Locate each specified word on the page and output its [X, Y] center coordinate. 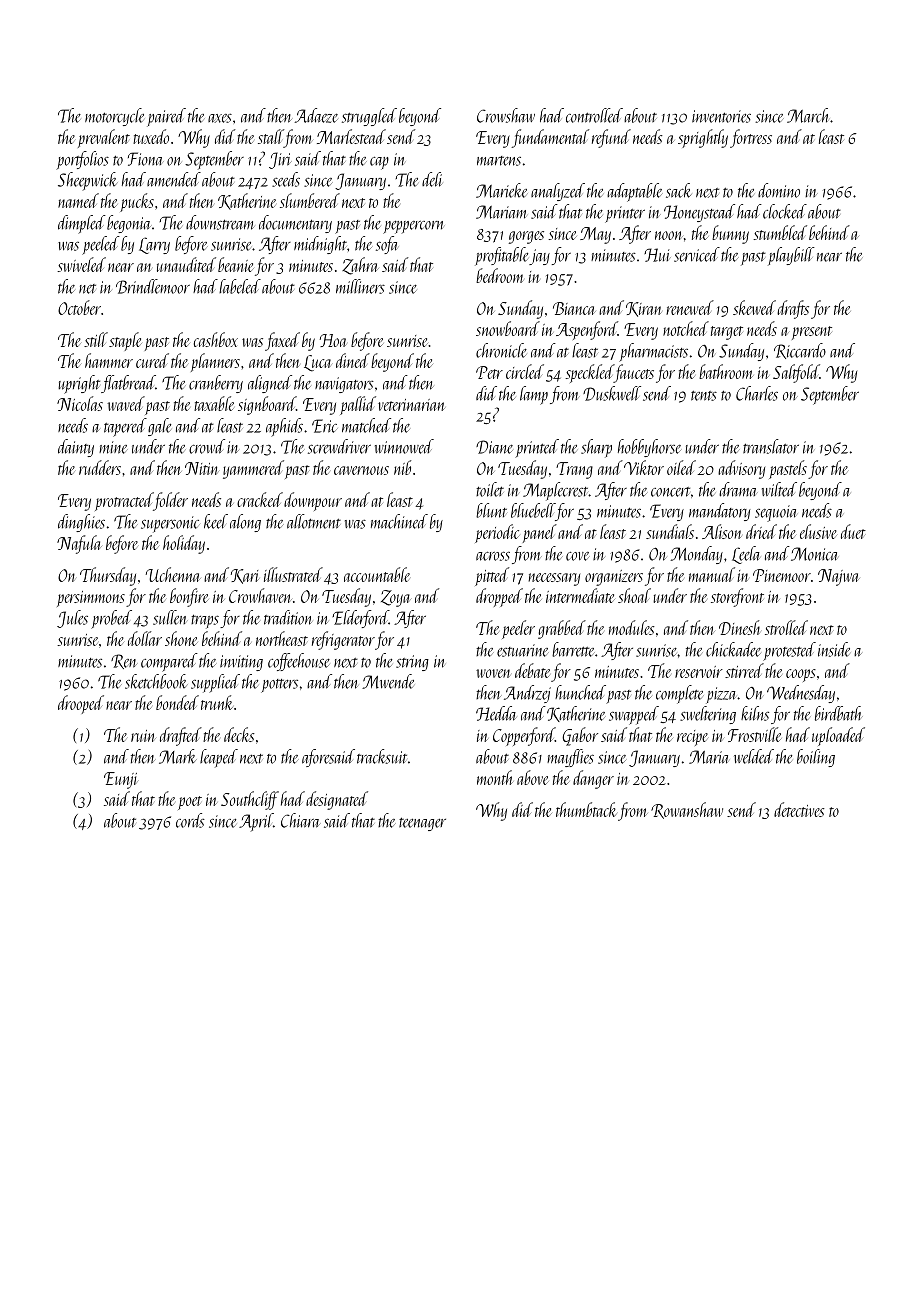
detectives [799, 809]
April [256, 822]
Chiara [301, 820]
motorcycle [114, 117]
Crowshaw [506, 115]
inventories [721, 116]
